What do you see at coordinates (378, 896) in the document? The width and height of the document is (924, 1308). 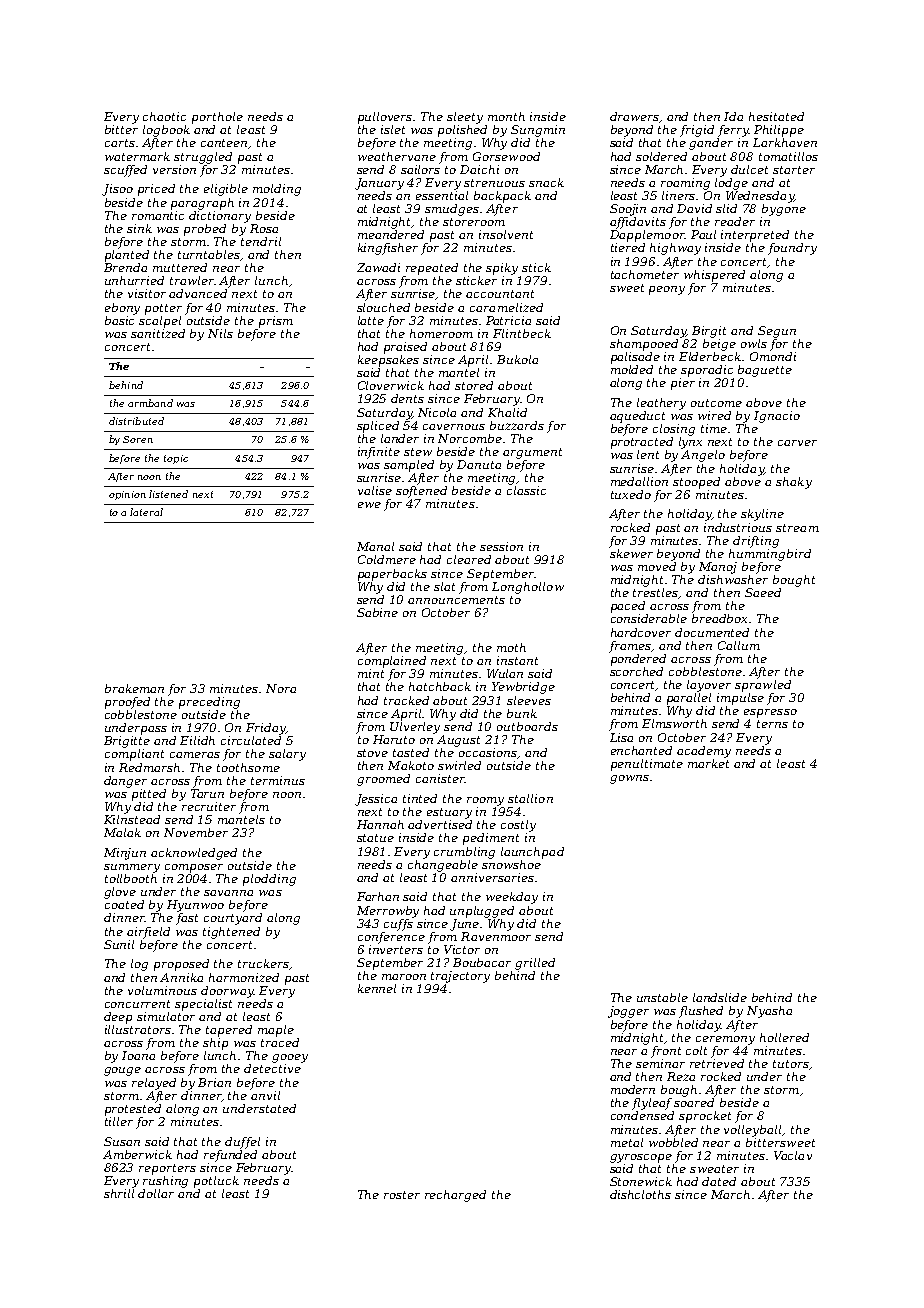 I see `Farhan` at bounding box center [378, 896].
